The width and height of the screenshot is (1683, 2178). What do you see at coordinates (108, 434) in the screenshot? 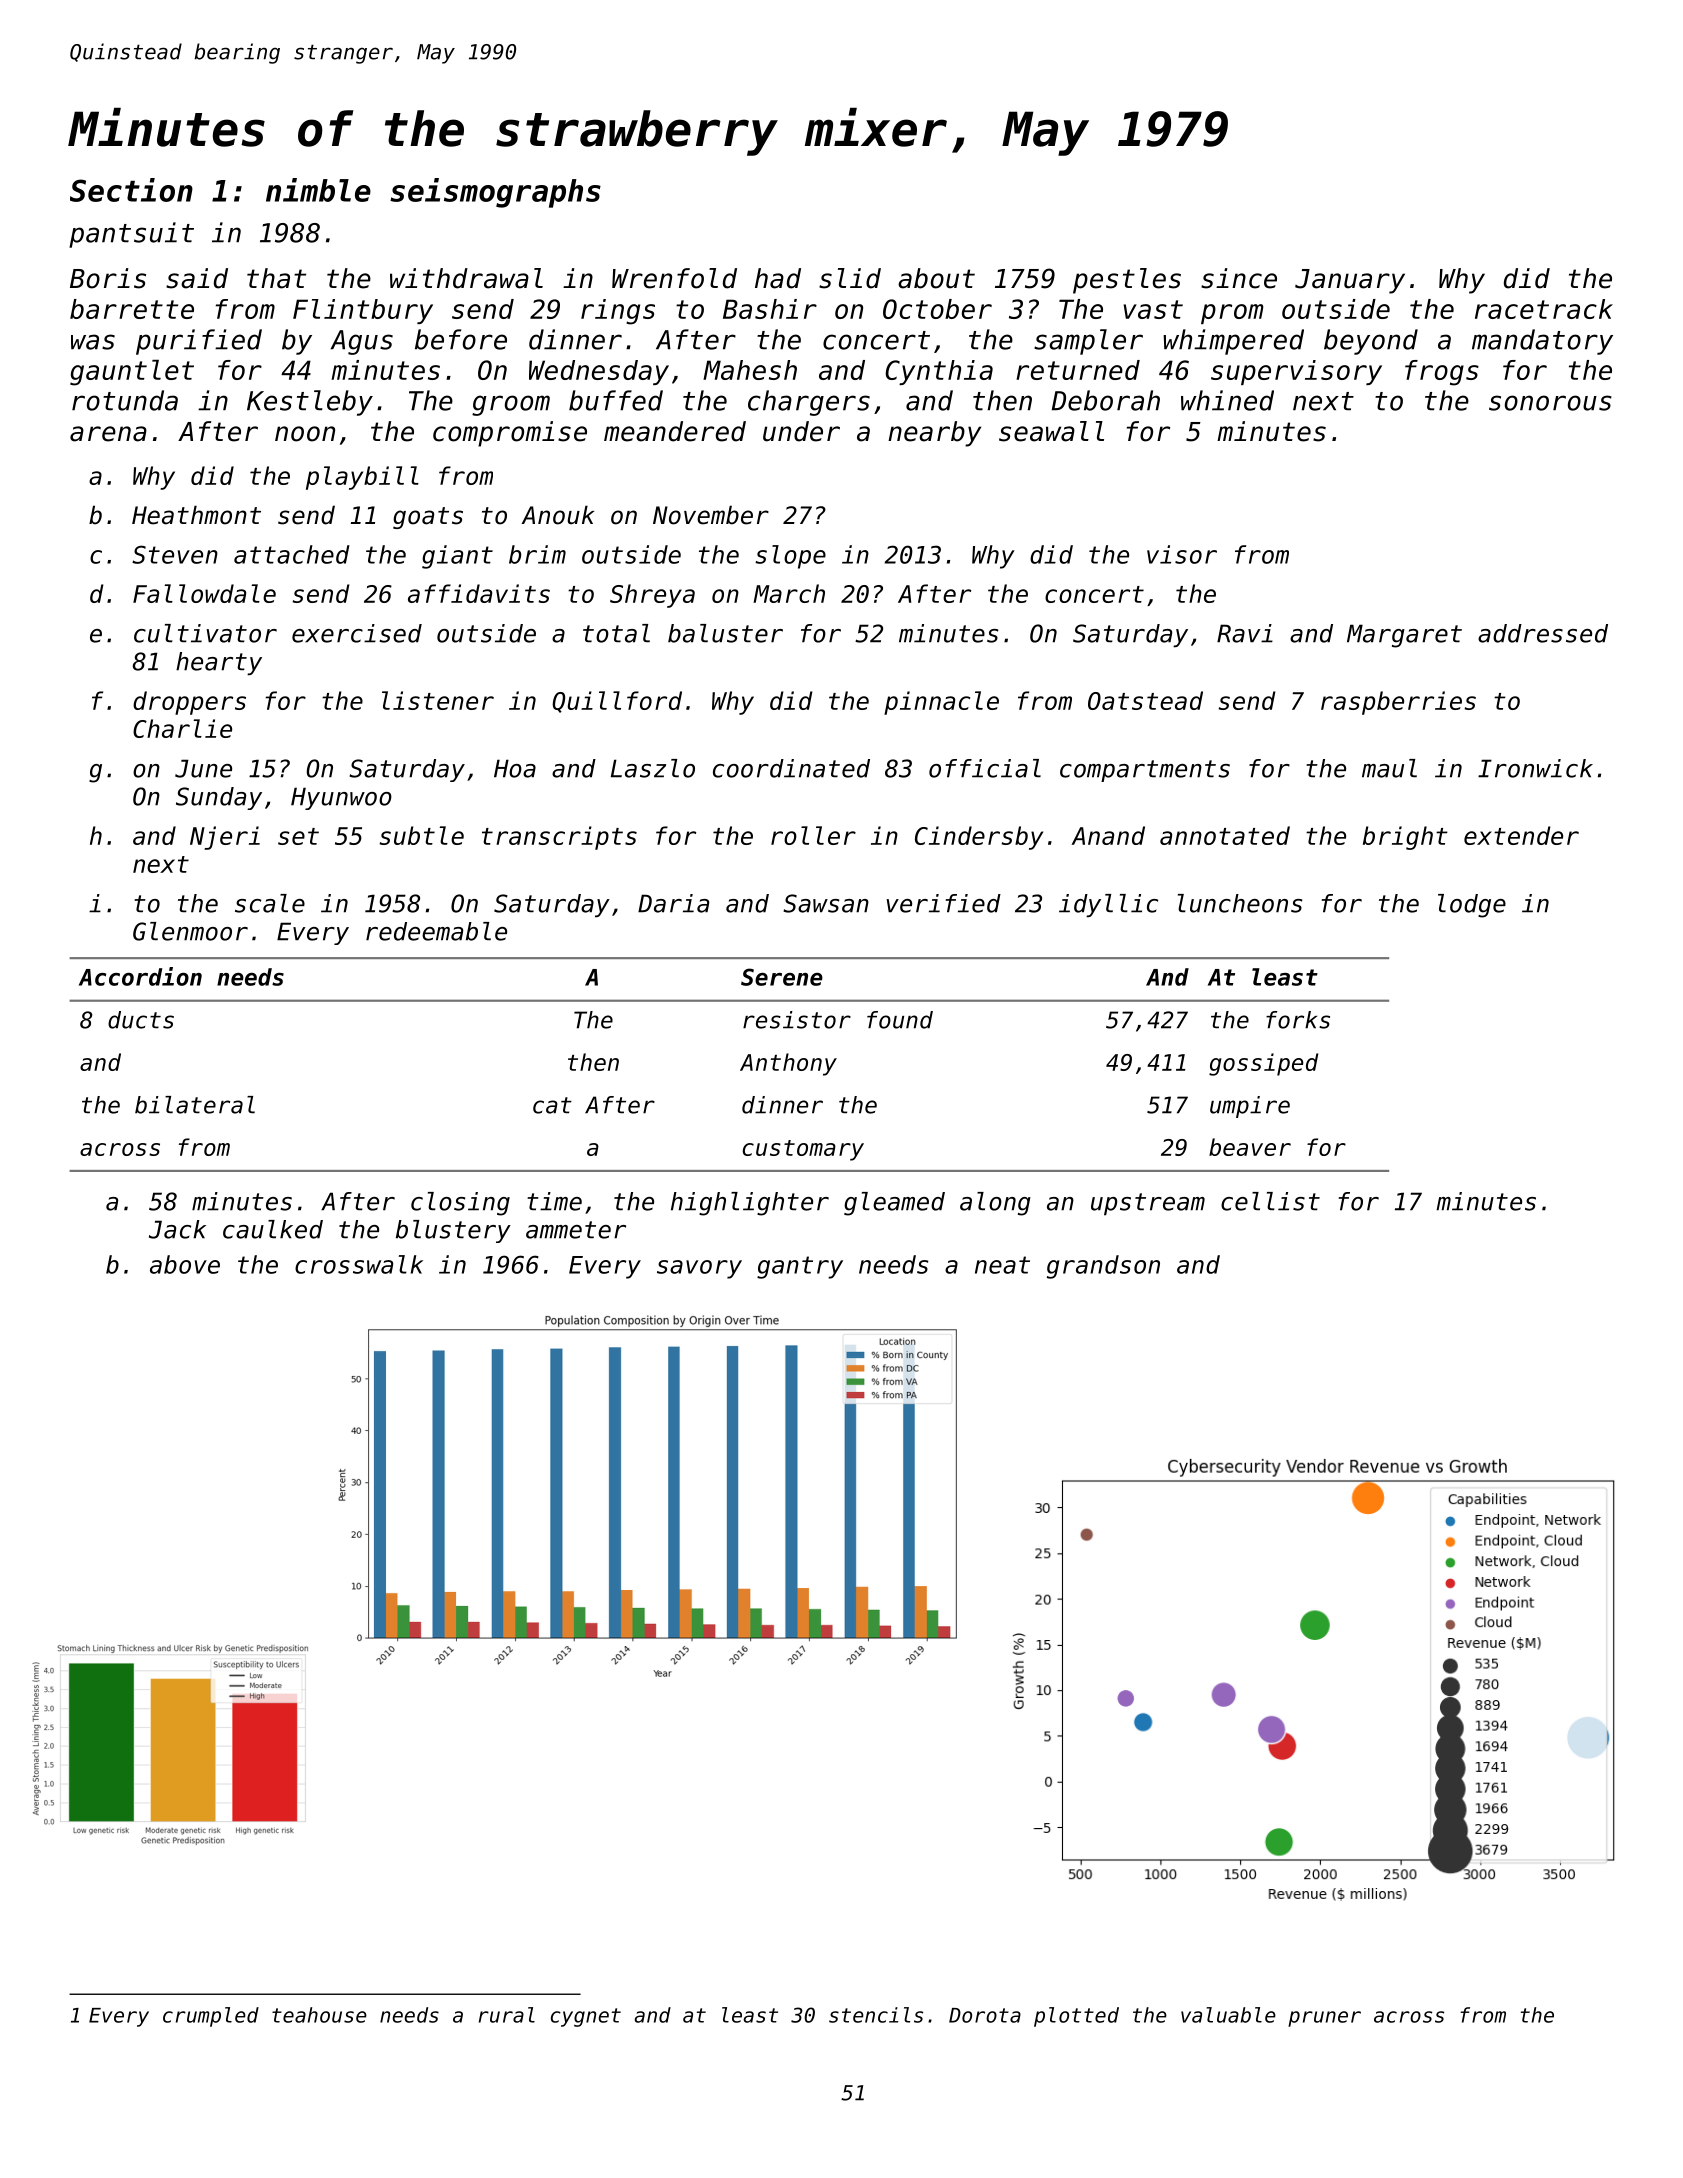
I see `arena` at bounding box center [108, 434].
